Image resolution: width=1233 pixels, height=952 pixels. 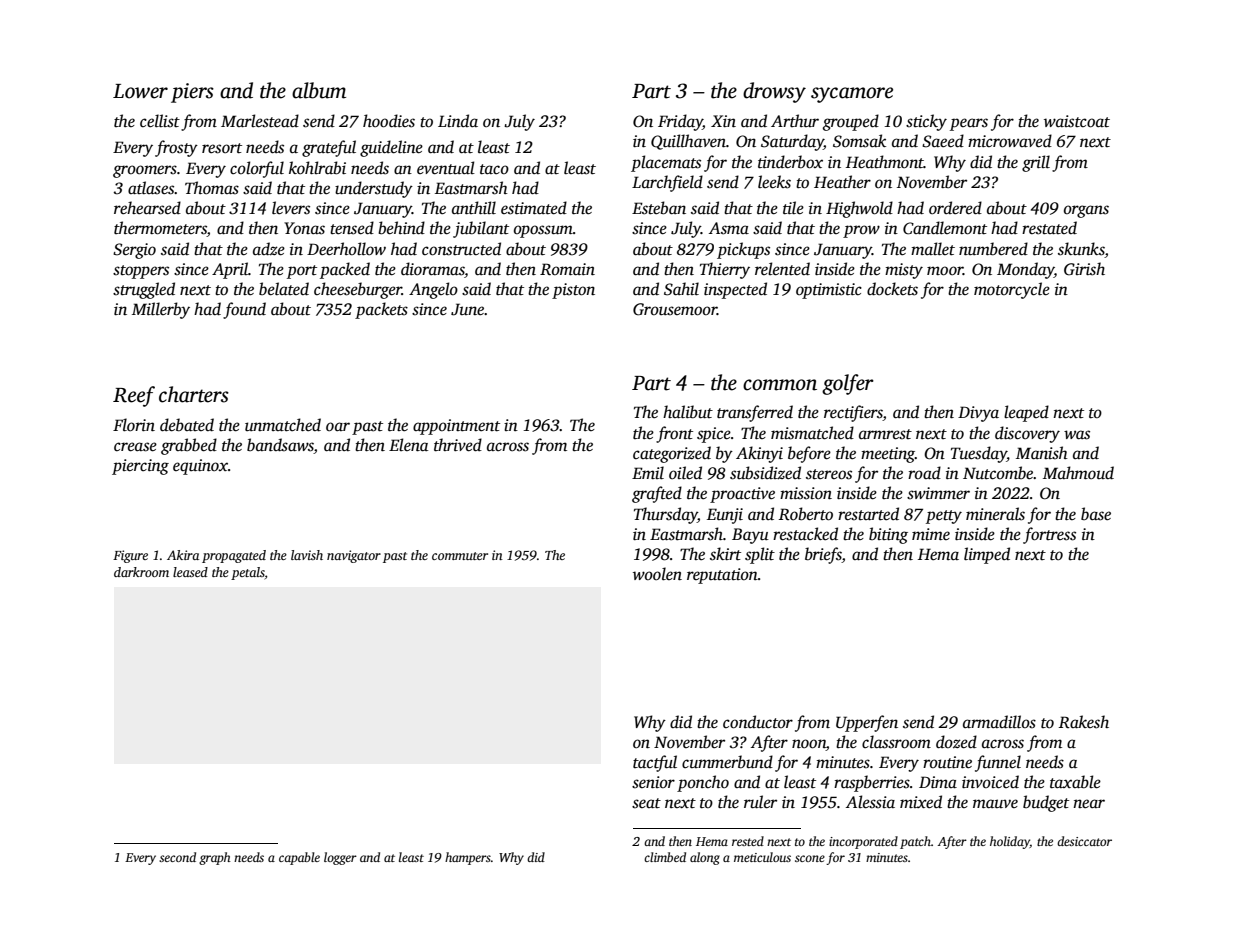 I want to click on grafted, so click(x=657, y=494).
